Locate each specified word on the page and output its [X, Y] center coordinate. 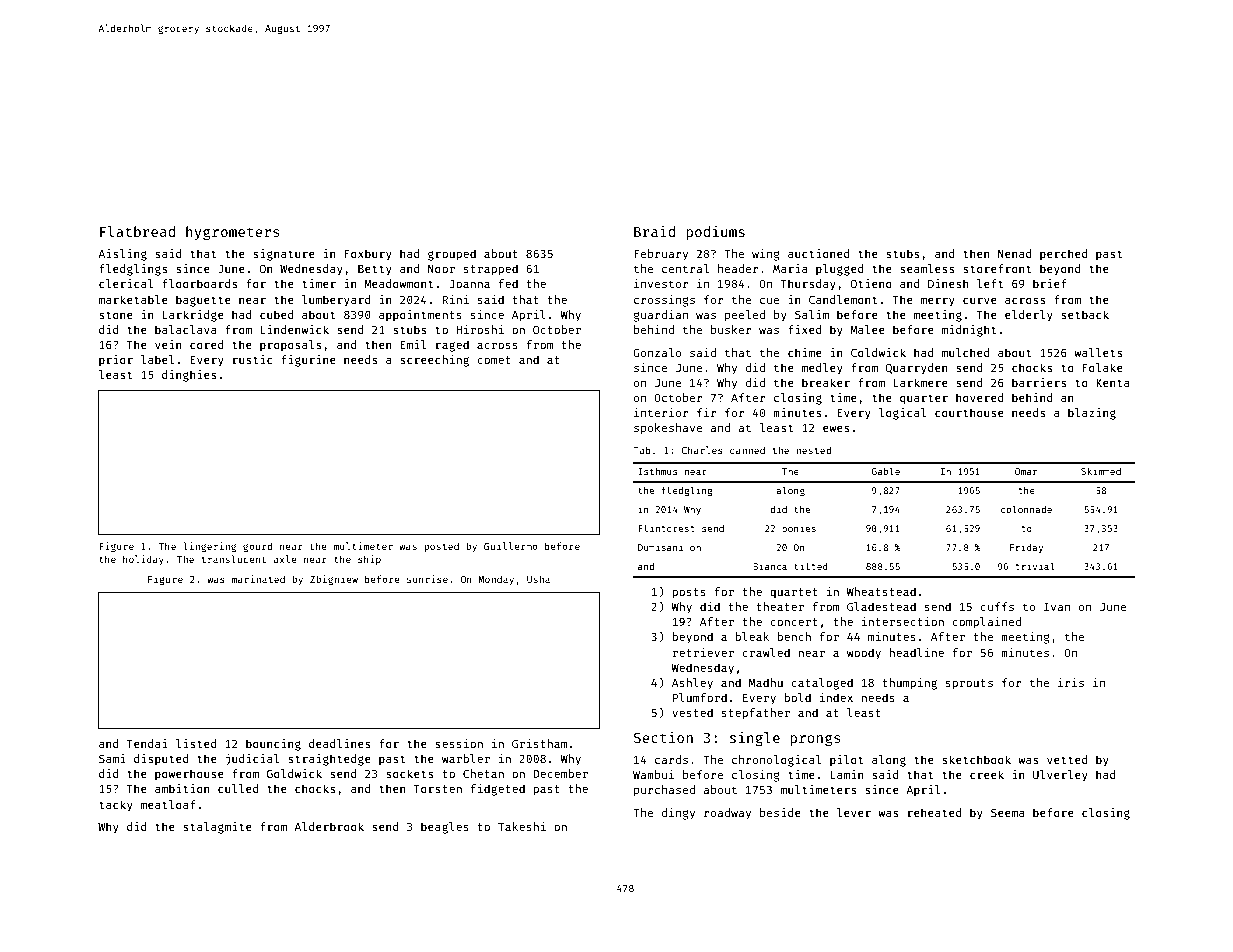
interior [661, 412]
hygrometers [233, 233]
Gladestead [881, 606]
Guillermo [511, 546]
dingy [678, 814]
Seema [1008, 812]
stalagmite [217, 828]
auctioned [819, 253]
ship [369, 560]
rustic [252, 359]
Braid [654, 231]
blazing [1092, 414]
